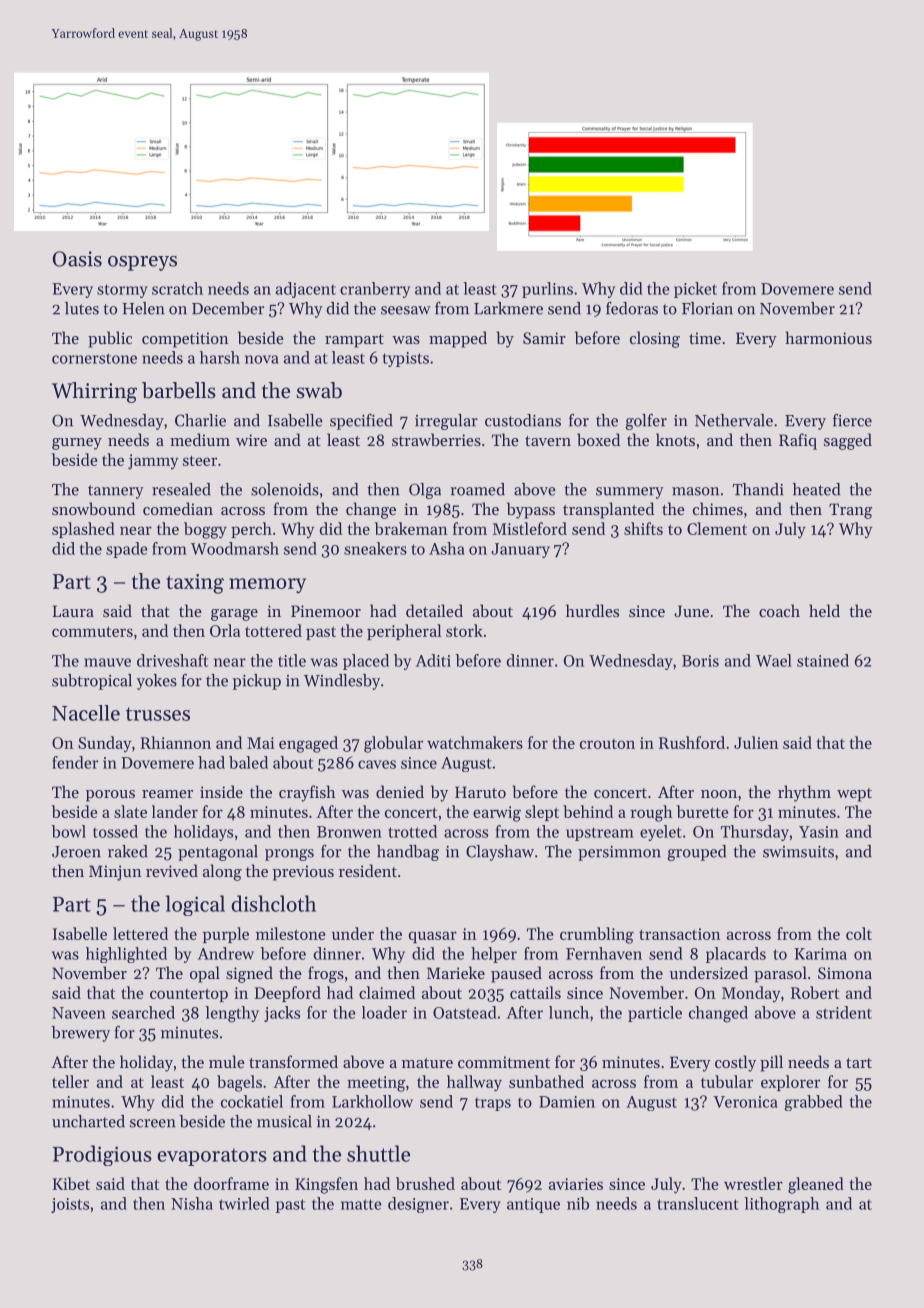 This image has width=924, height=1308. I want to click on Olga, so click(425, 491).
